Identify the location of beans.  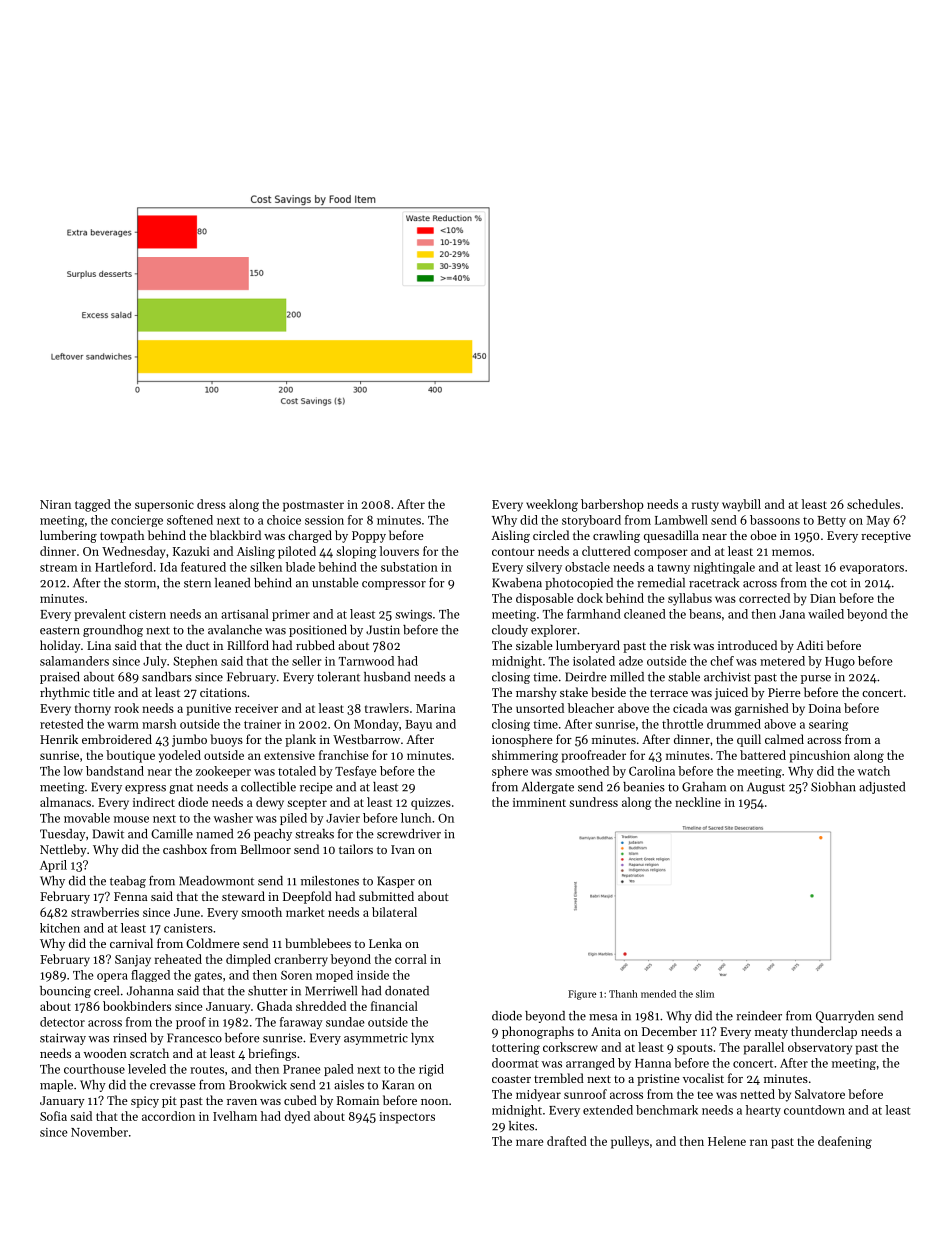
(705, 614).
